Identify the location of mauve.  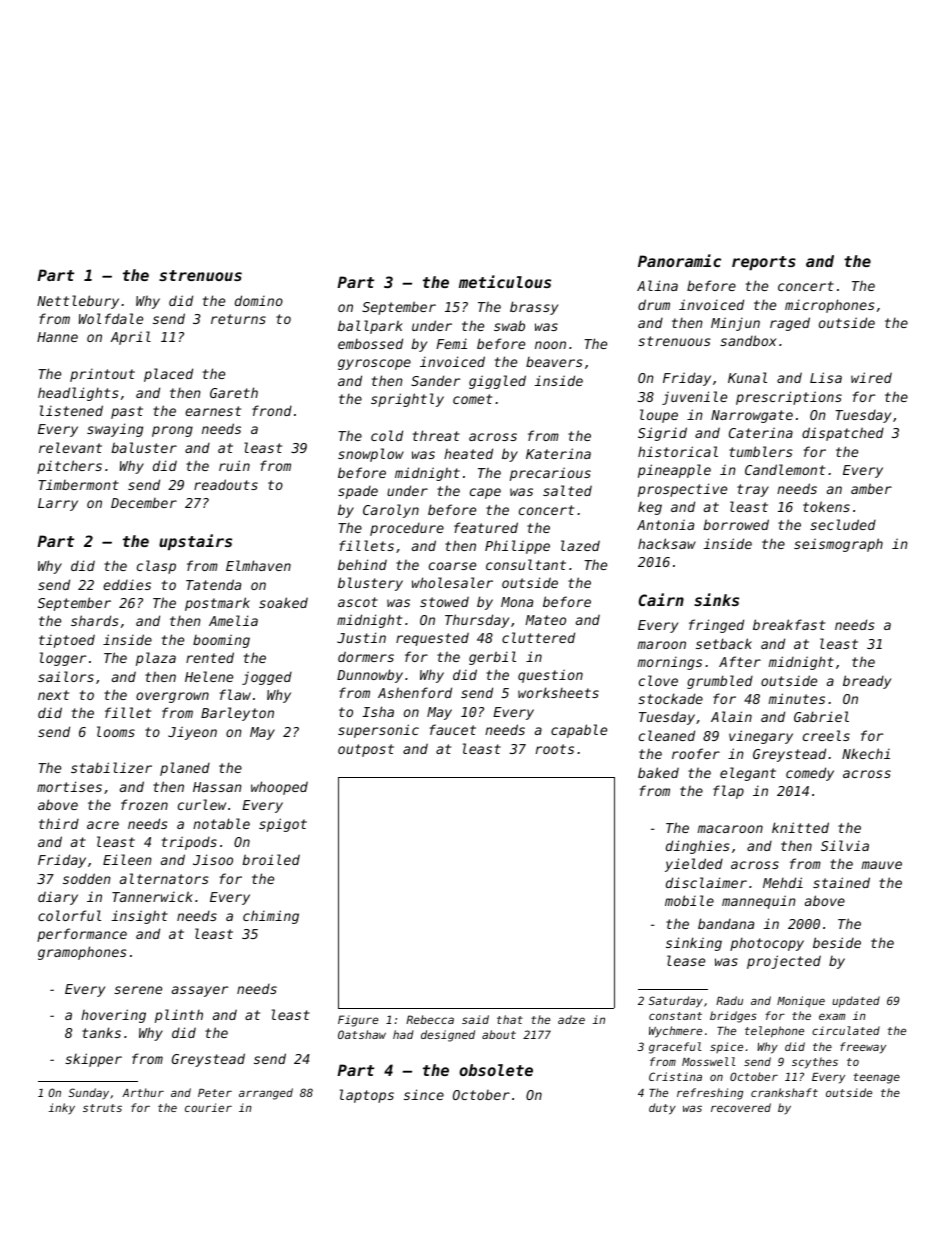
(882, 865).
